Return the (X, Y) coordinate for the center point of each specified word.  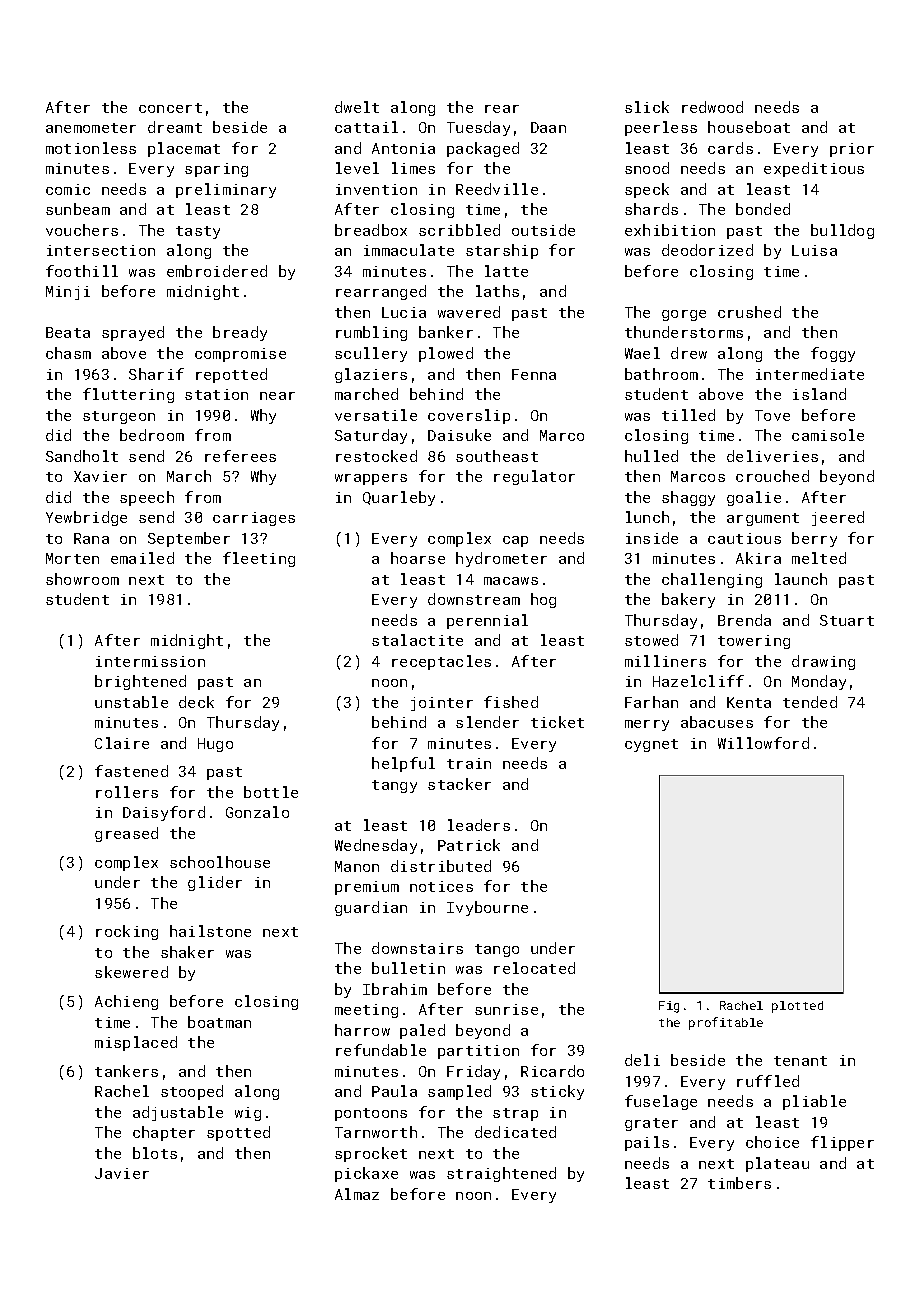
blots (155, 1153)
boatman (219, 1022)
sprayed (133, 333)
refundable (381, 1050)
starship (502, 251)
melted (819, 558)
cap (515, 541)
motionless (91, 148)
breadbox (371, 230)
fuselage (661, 1102)
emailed (142, 558)
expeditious (814, 169)
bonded (763, 209)
